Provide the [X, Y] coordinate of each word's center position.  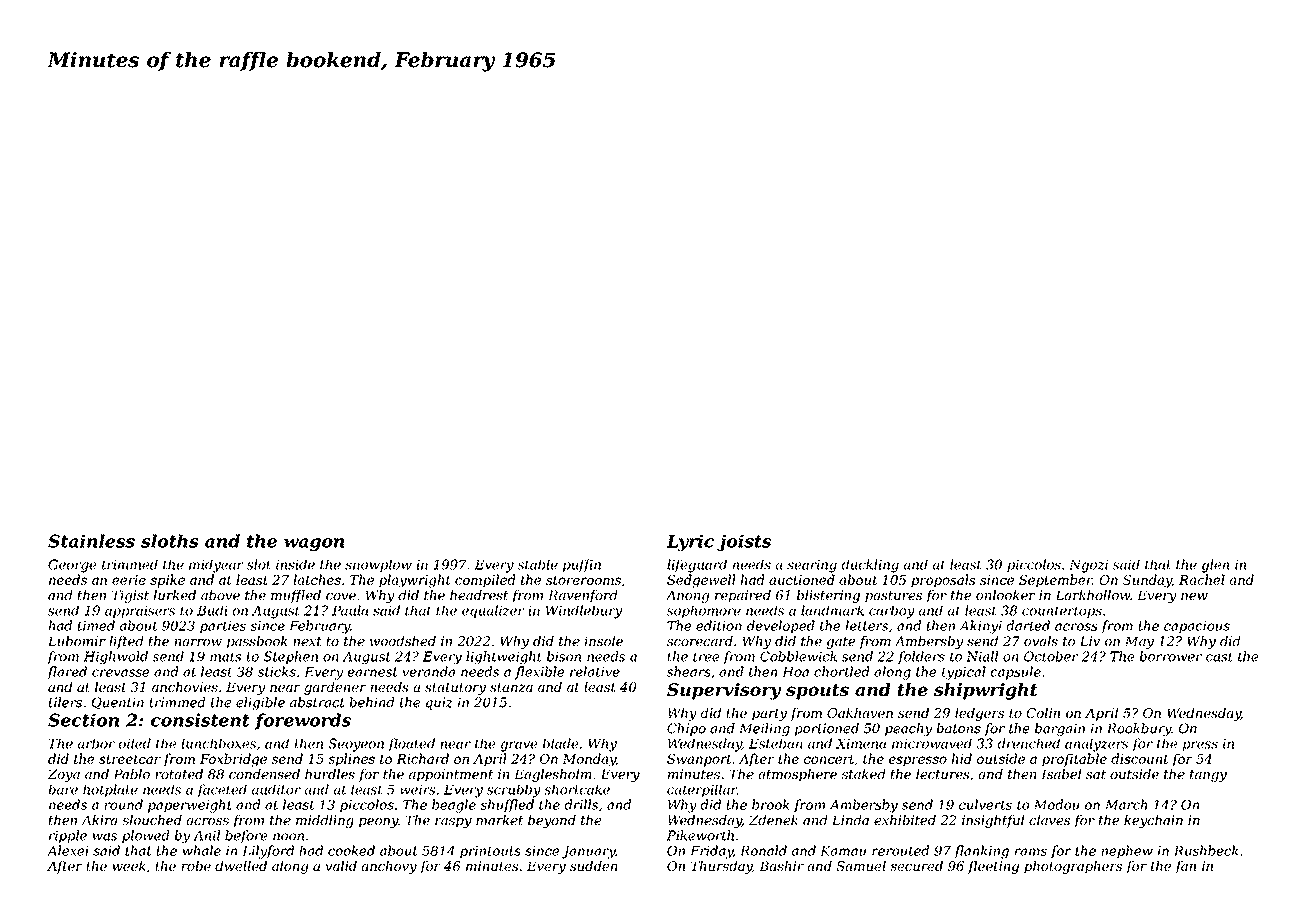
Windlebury [584, 612]
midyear [216, 566]
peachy [908, 729]
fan [1185, 867]
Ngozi [1088, 566]
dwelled [241, 866]
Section [83, 720]
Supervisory [724, 691]
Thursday [721, 867]
